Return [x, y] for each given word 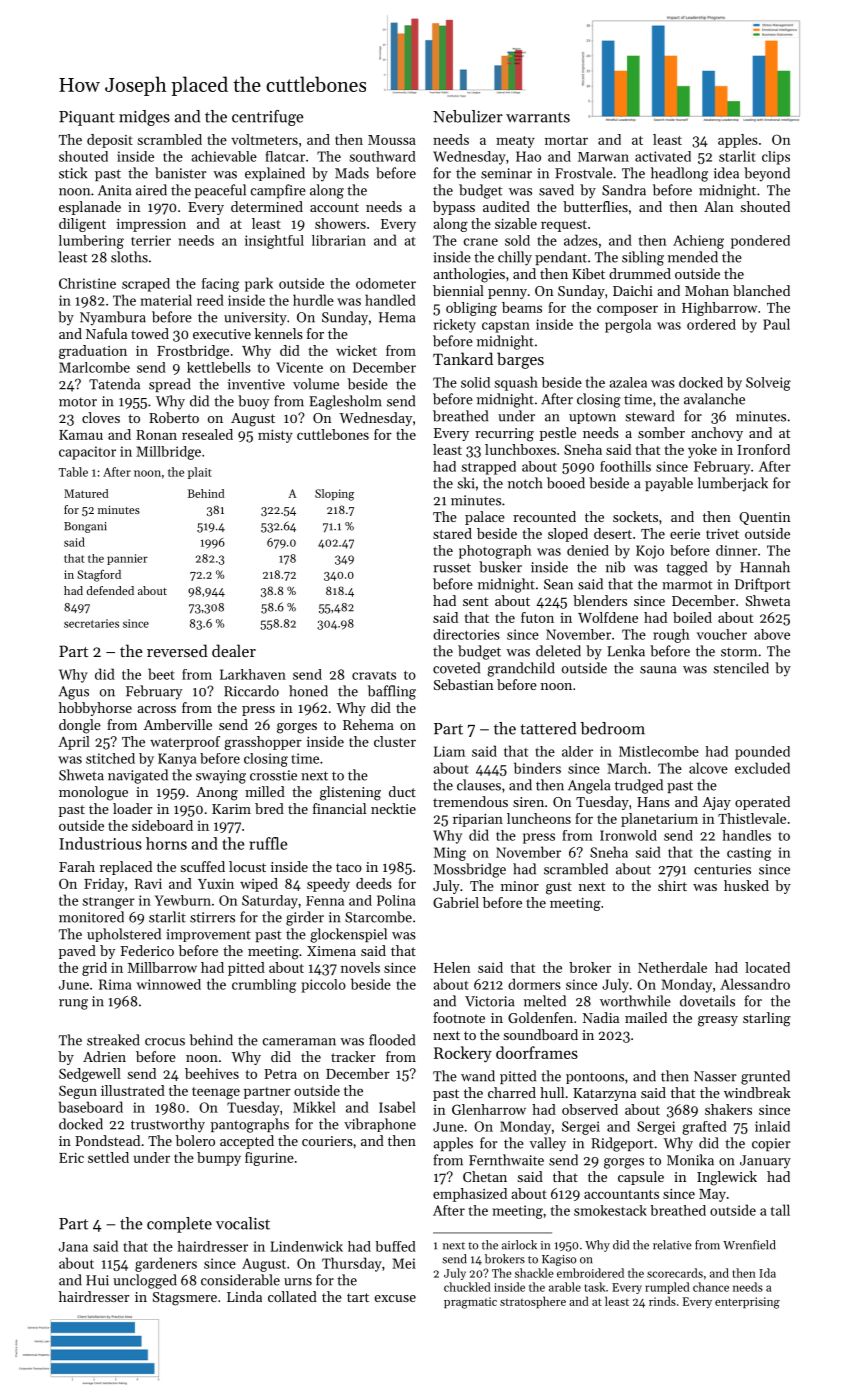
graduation [93, 352]
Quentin [764, 518]
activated [663, 156]
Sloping [334, 495]
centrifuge [267, 118]
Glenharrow [489, 1109]
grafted [704, 1128]
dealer [234, 650]
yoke [702, 451]
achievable [224, 156]
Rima [115, 984]
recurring [504, 435]
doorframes [537, 1052]
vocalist [243, 1223]
